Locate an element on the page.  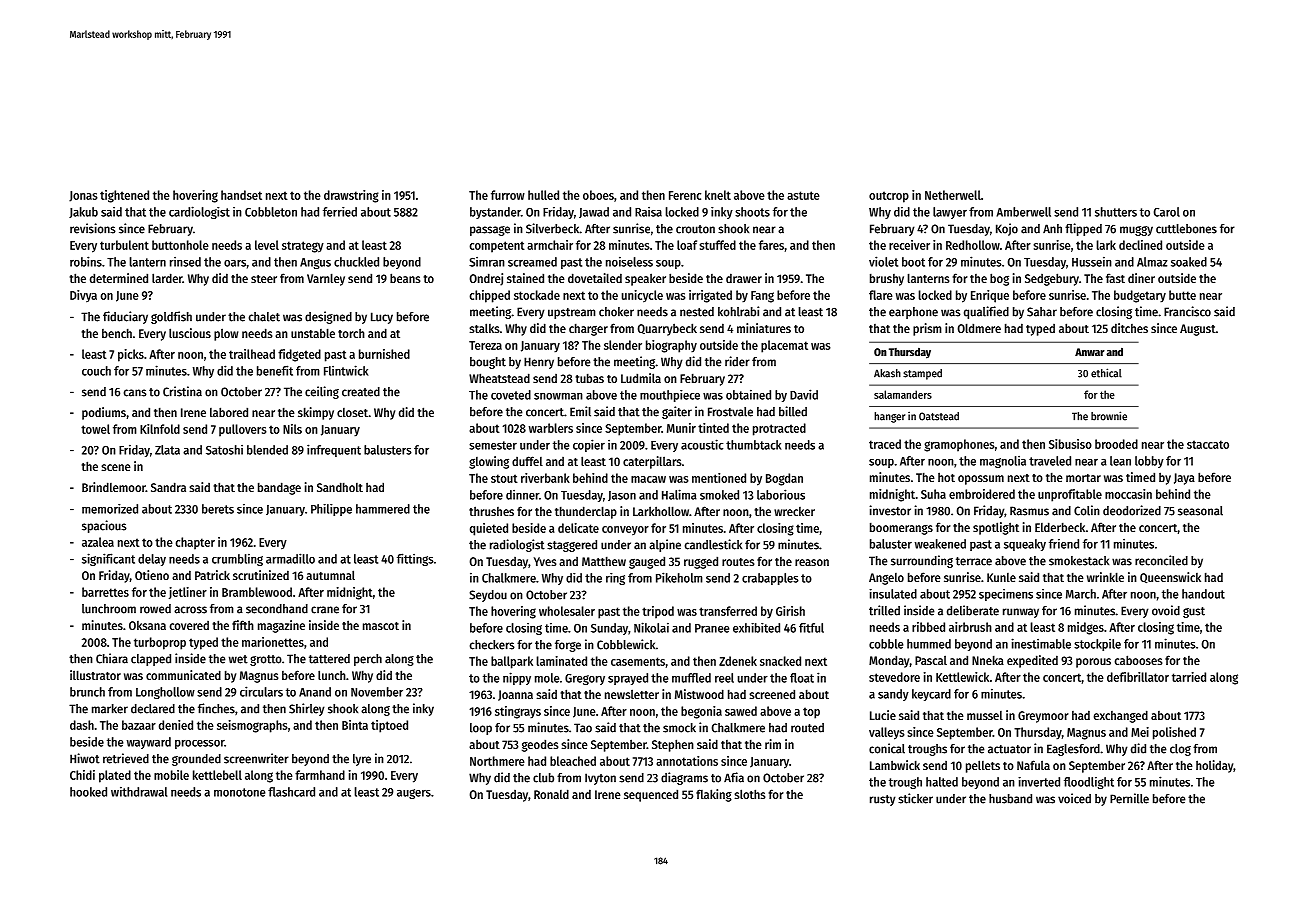
towel is located at coordinates (95, 429).
